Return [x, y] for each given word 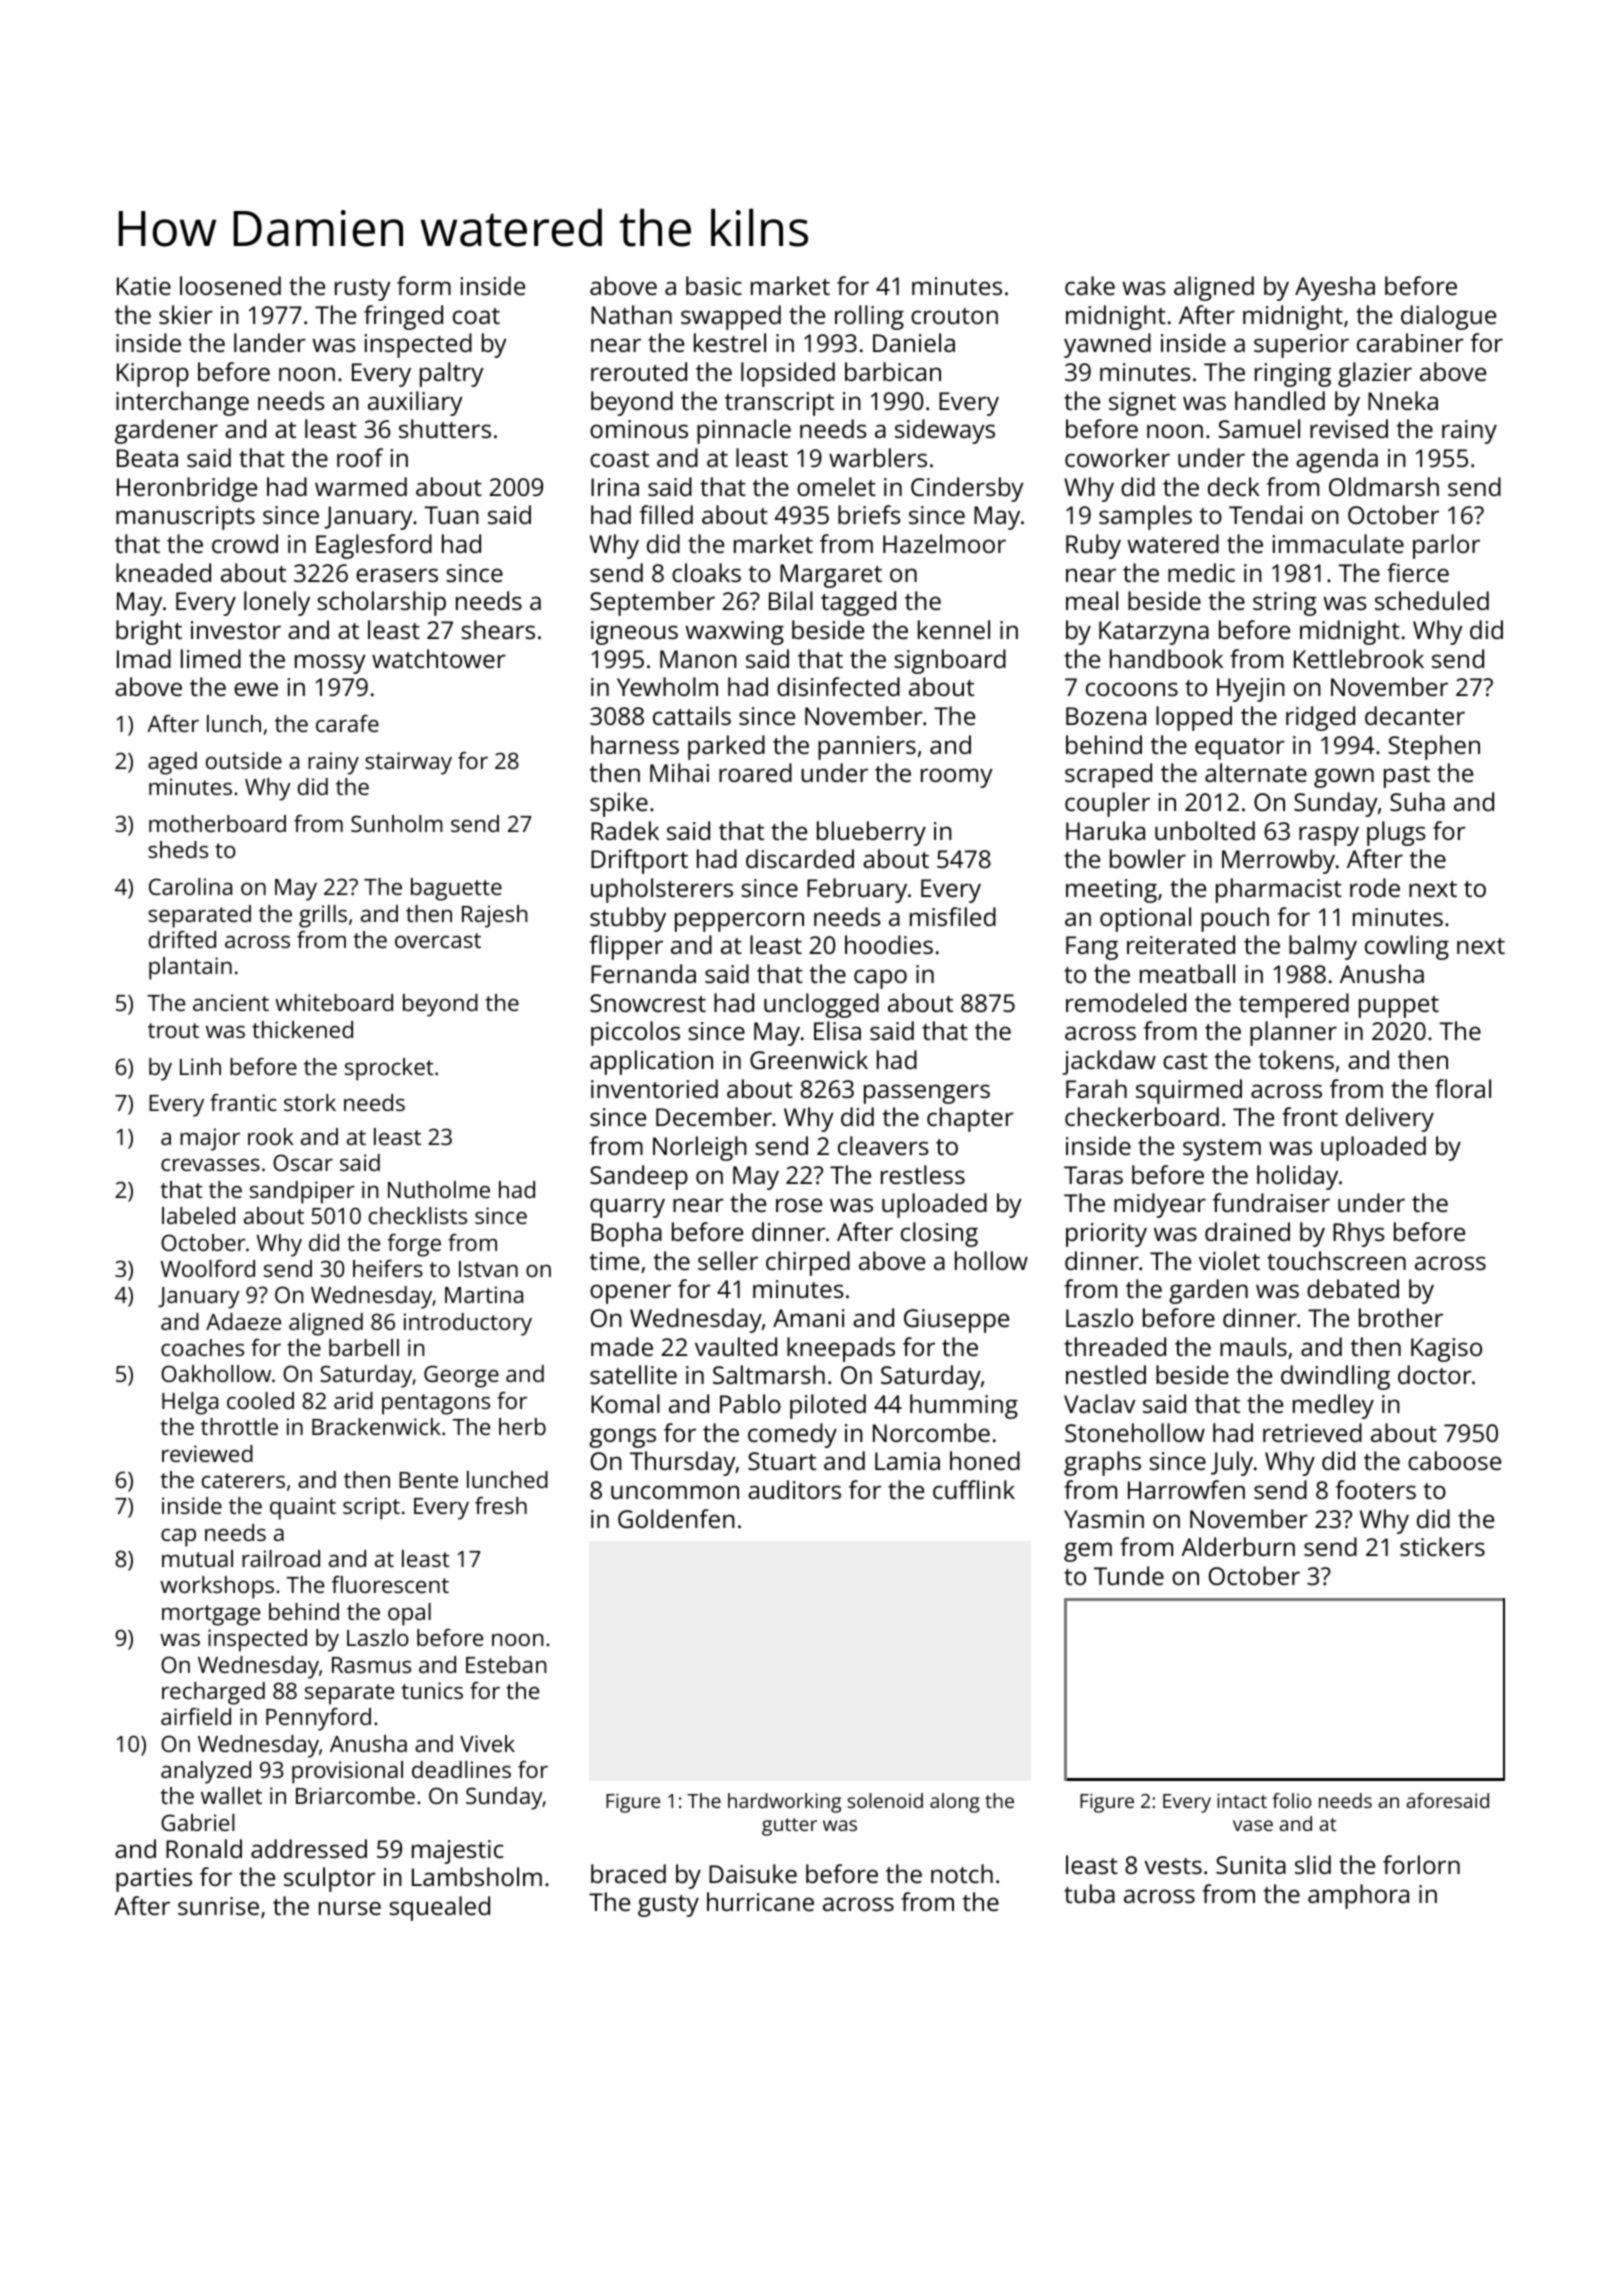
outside [244, 760]
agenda [1337, 460]
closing [939, 1234]
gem [1088, 1552]
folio [1291, 1800]
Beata [147, 458]
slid [1313, 1864]
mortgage [211, 1615]
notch [962, 1873]
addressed [309, 1848]
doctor [1435, 1374]
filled [666, 514]
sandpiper [302, 1192]
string [1285, 604]
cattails [692, 715]
